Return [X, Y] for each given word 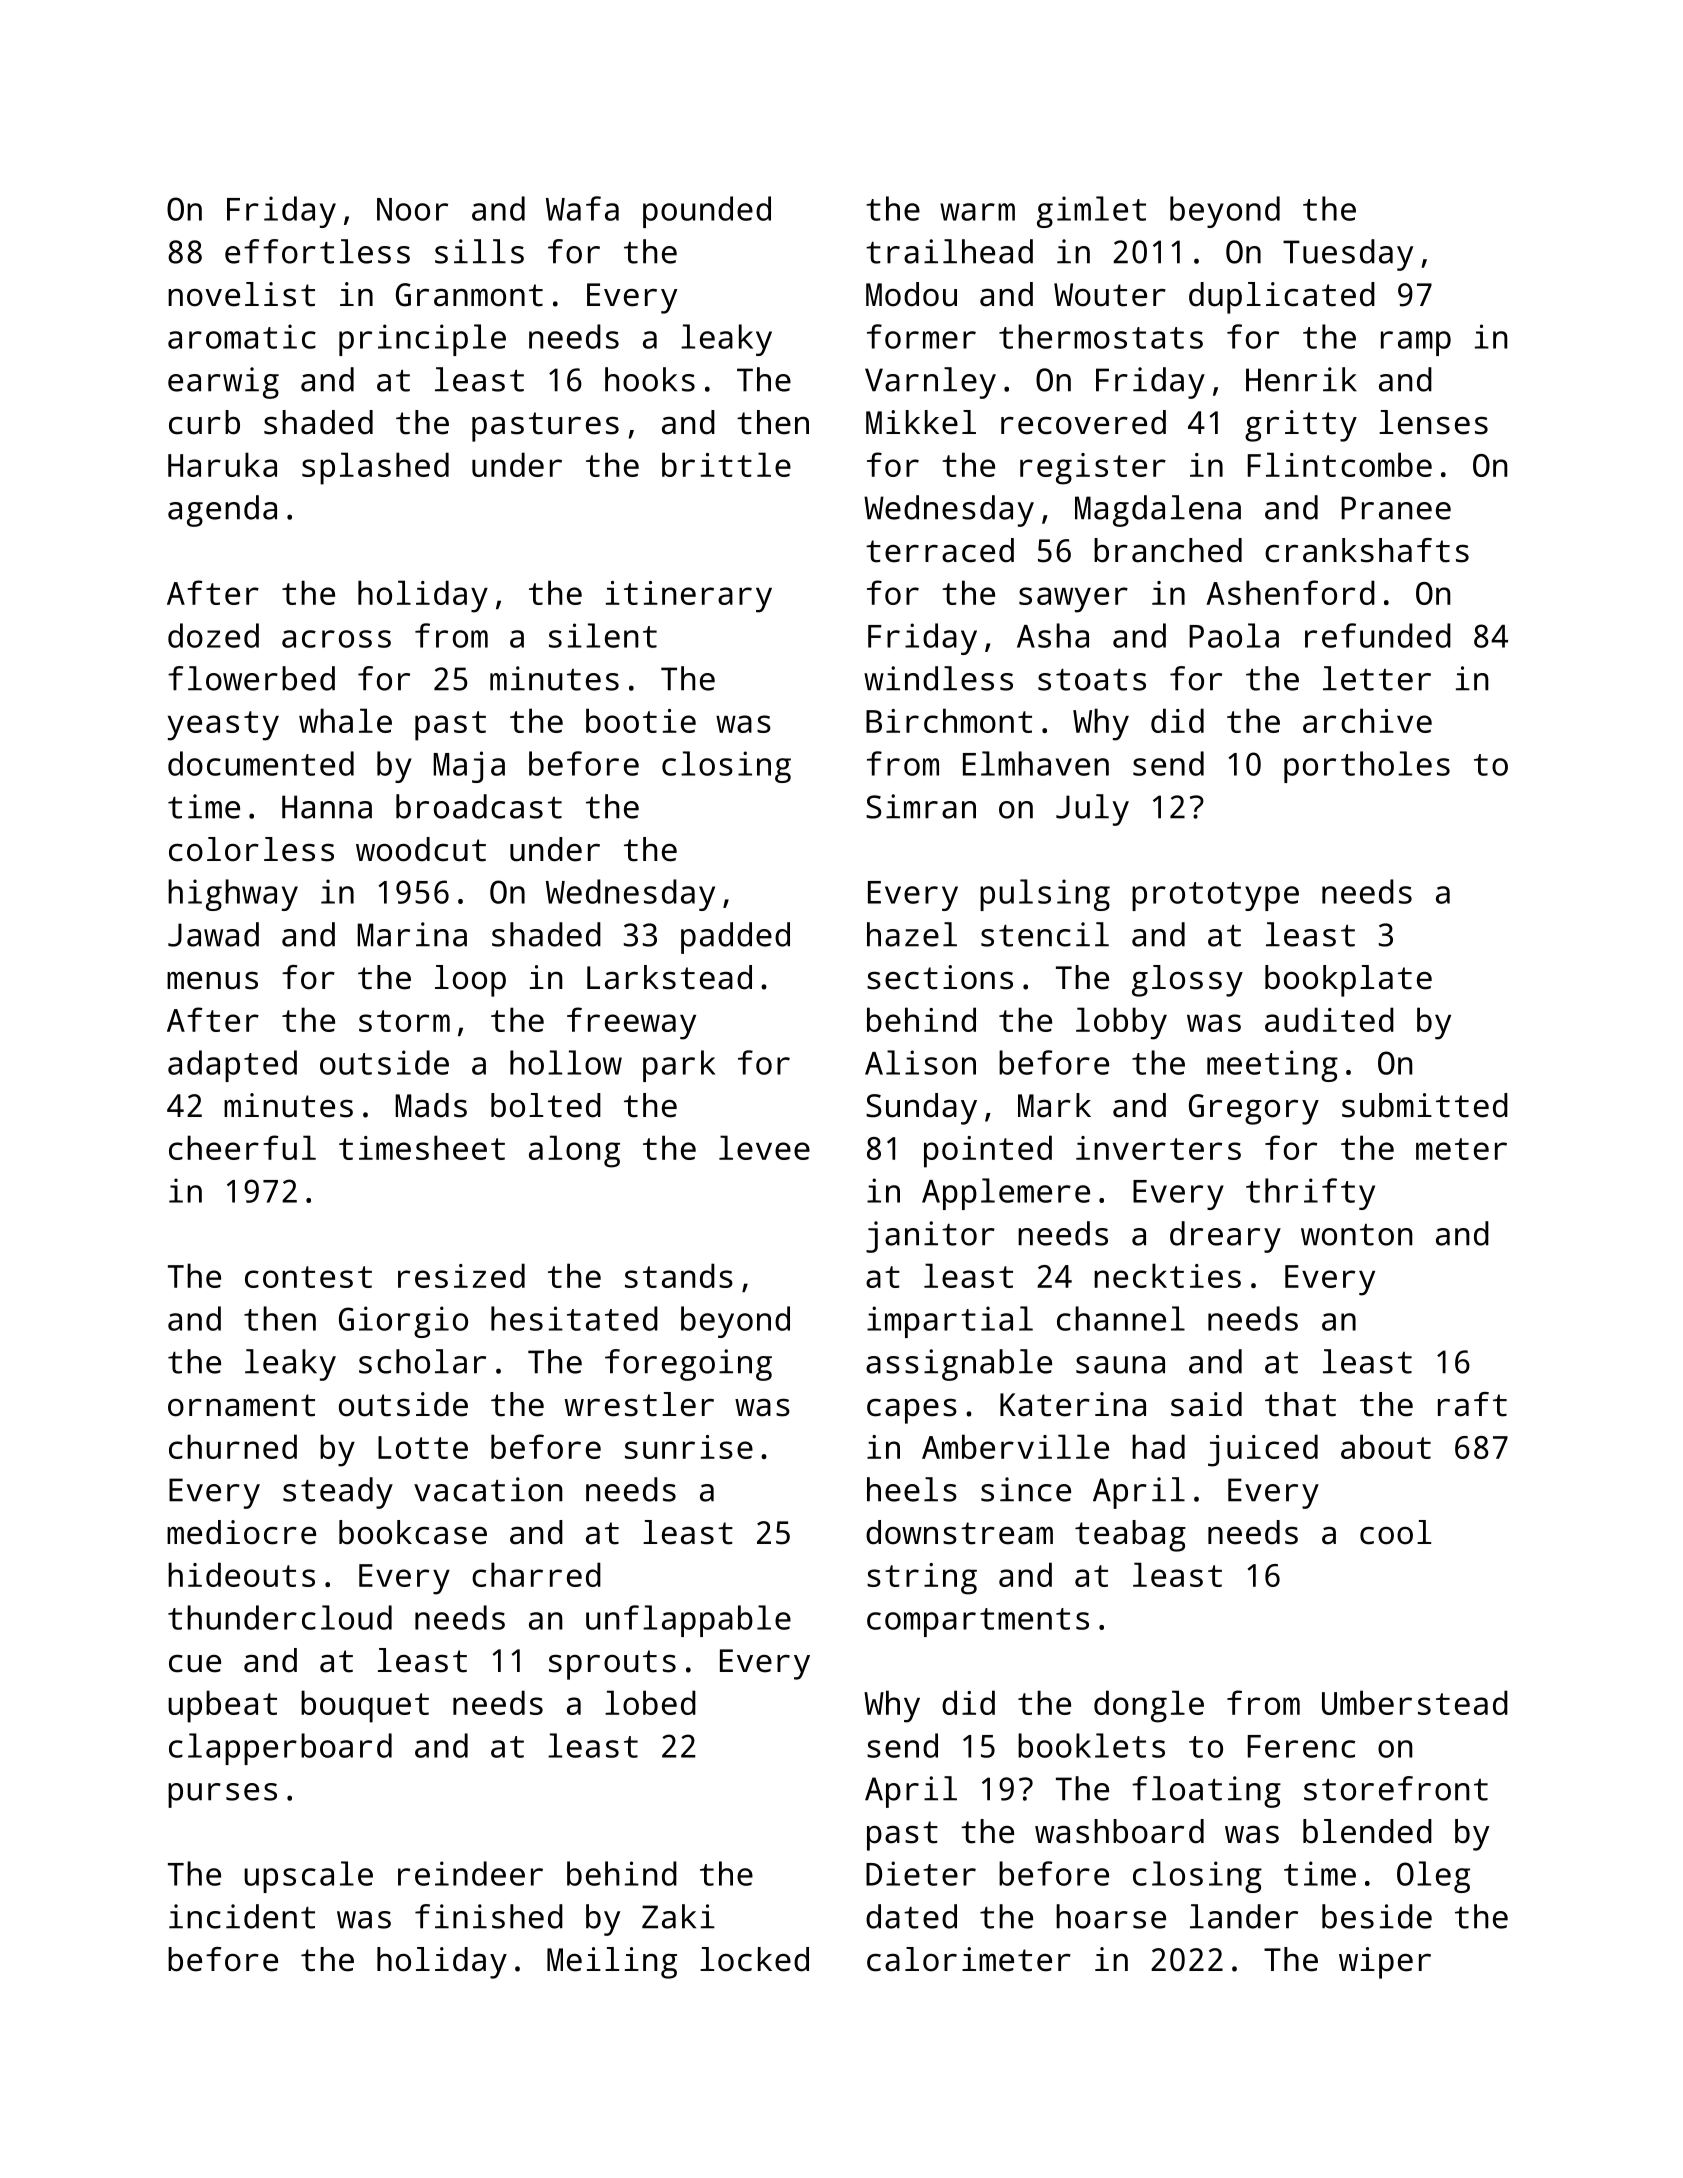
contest [308, 1277]
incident [242, 1916]
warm [977, 212]
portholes [1367, 767]
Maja [469, 767]
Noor [412, 209]
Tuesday [1348, 255]
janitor [930, 1237]
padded [735, 938]
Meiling [612, 1963]
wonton [1357, 1235]
